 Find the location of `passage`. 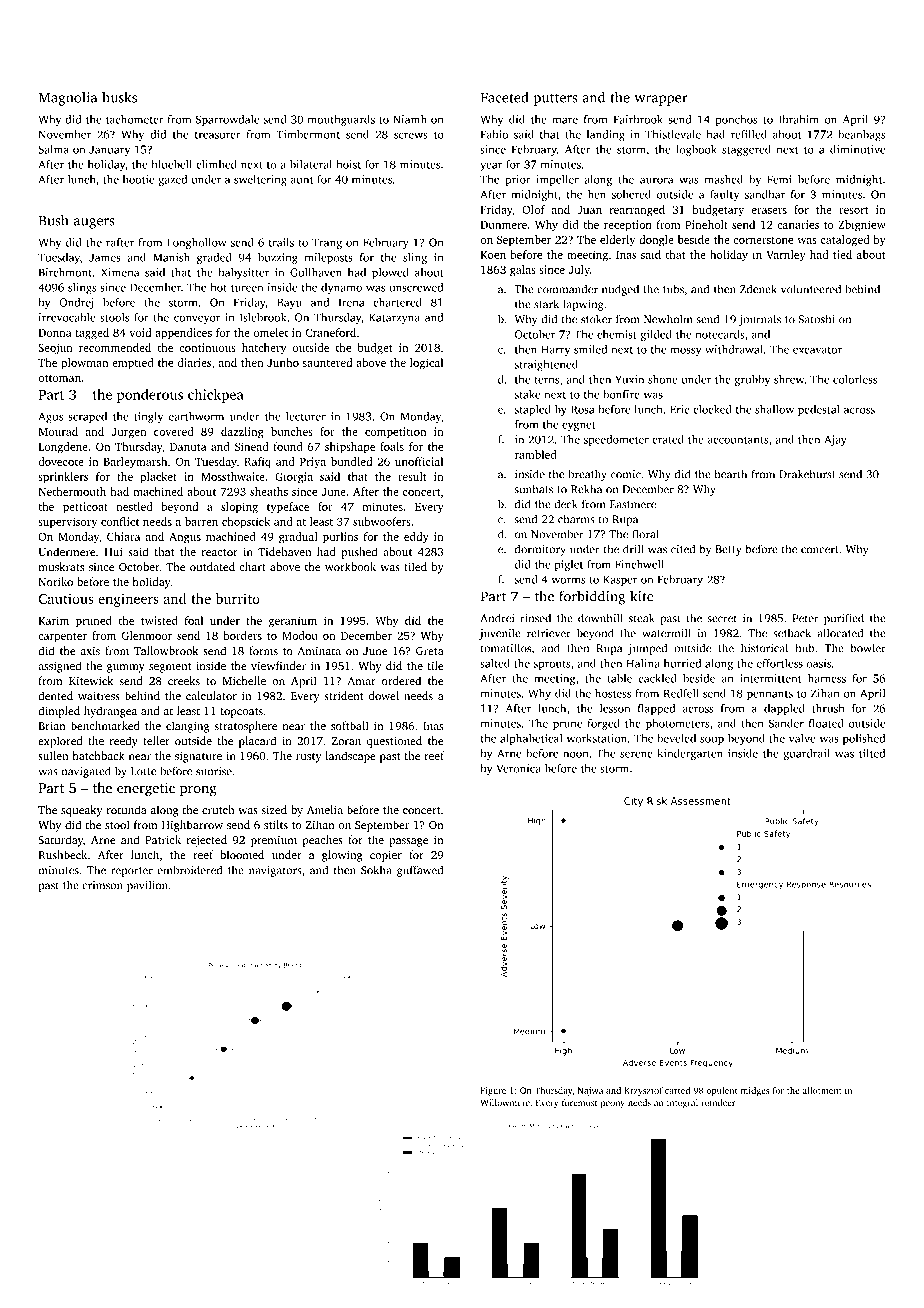

passage is located at coordinates (408, 842).
